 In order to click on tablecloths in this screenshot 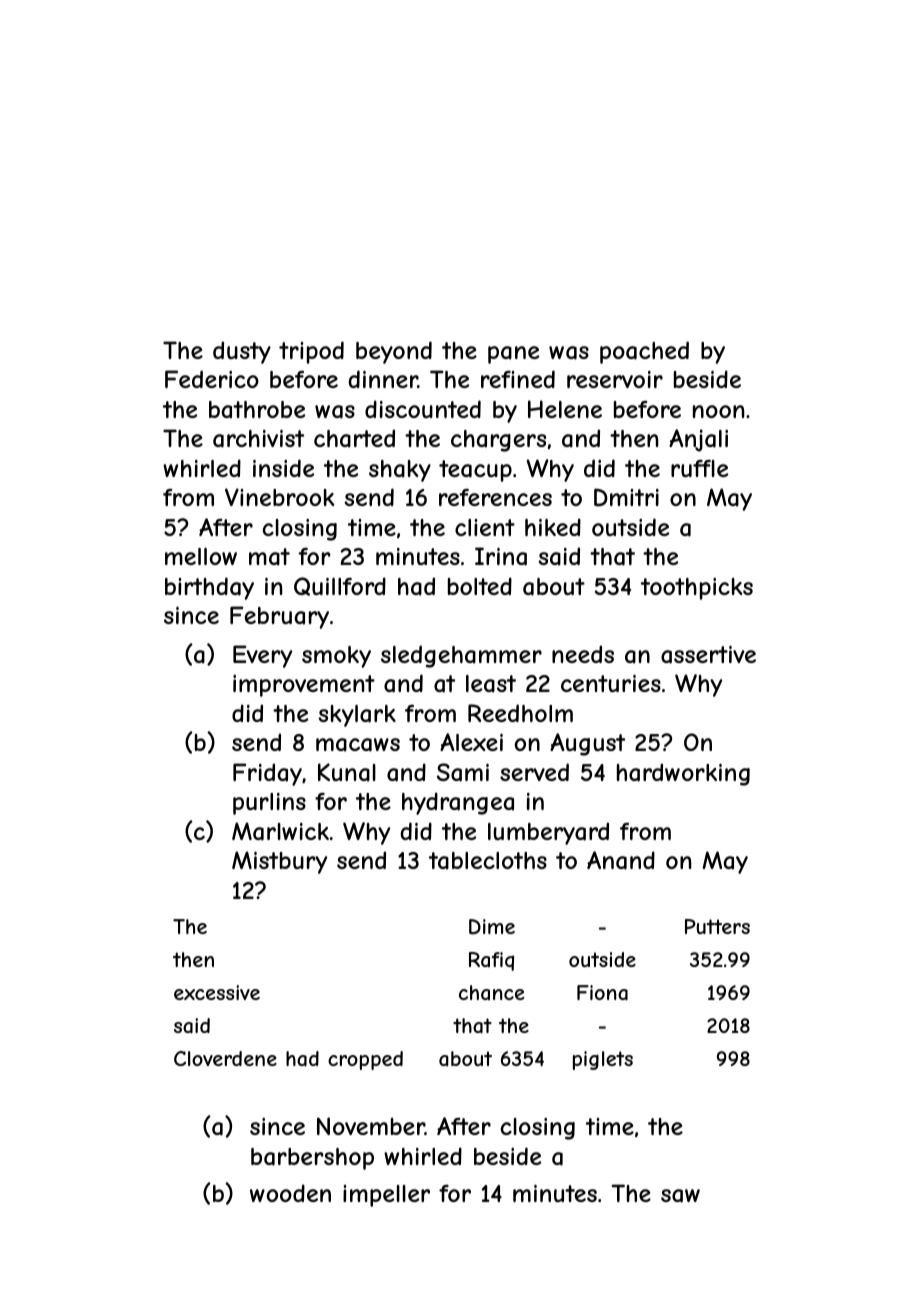, I will do `click(488, 861)`.
